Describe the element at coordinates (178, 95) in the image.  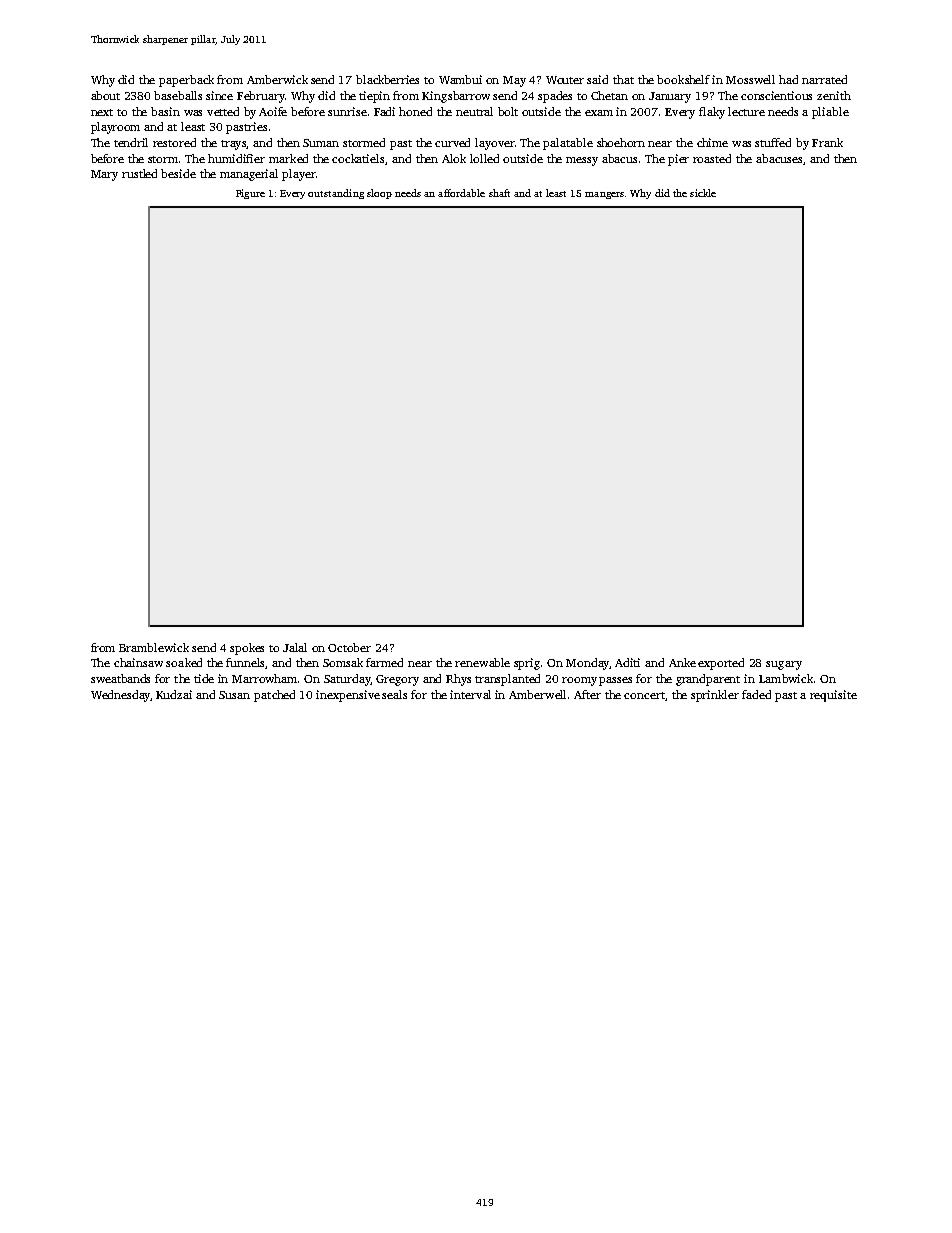
I see `baseballs` at that location.
